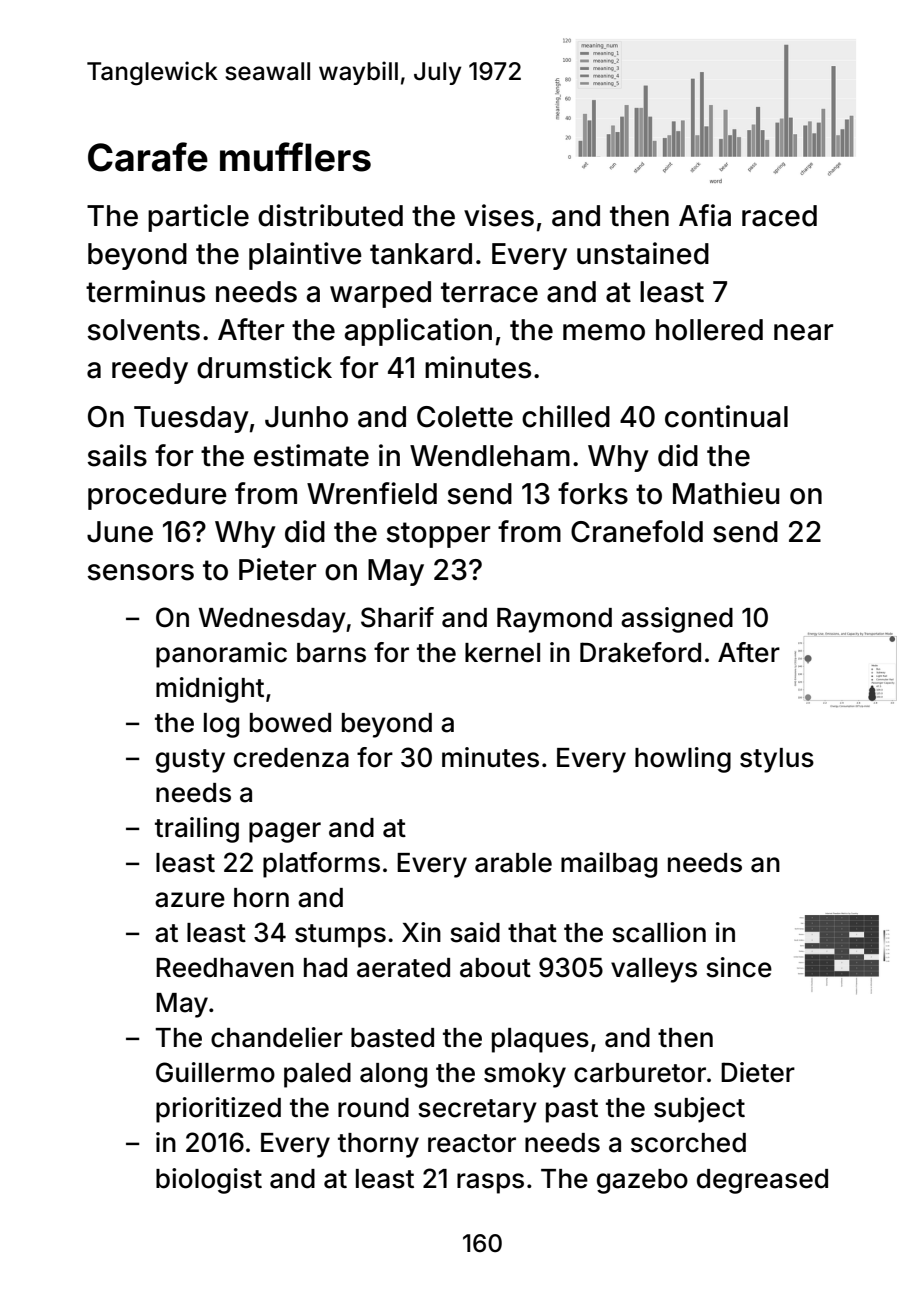  What do you see at coordinates (499, 215) in the image?
I see `vises` at bounding box center [499, 215].
